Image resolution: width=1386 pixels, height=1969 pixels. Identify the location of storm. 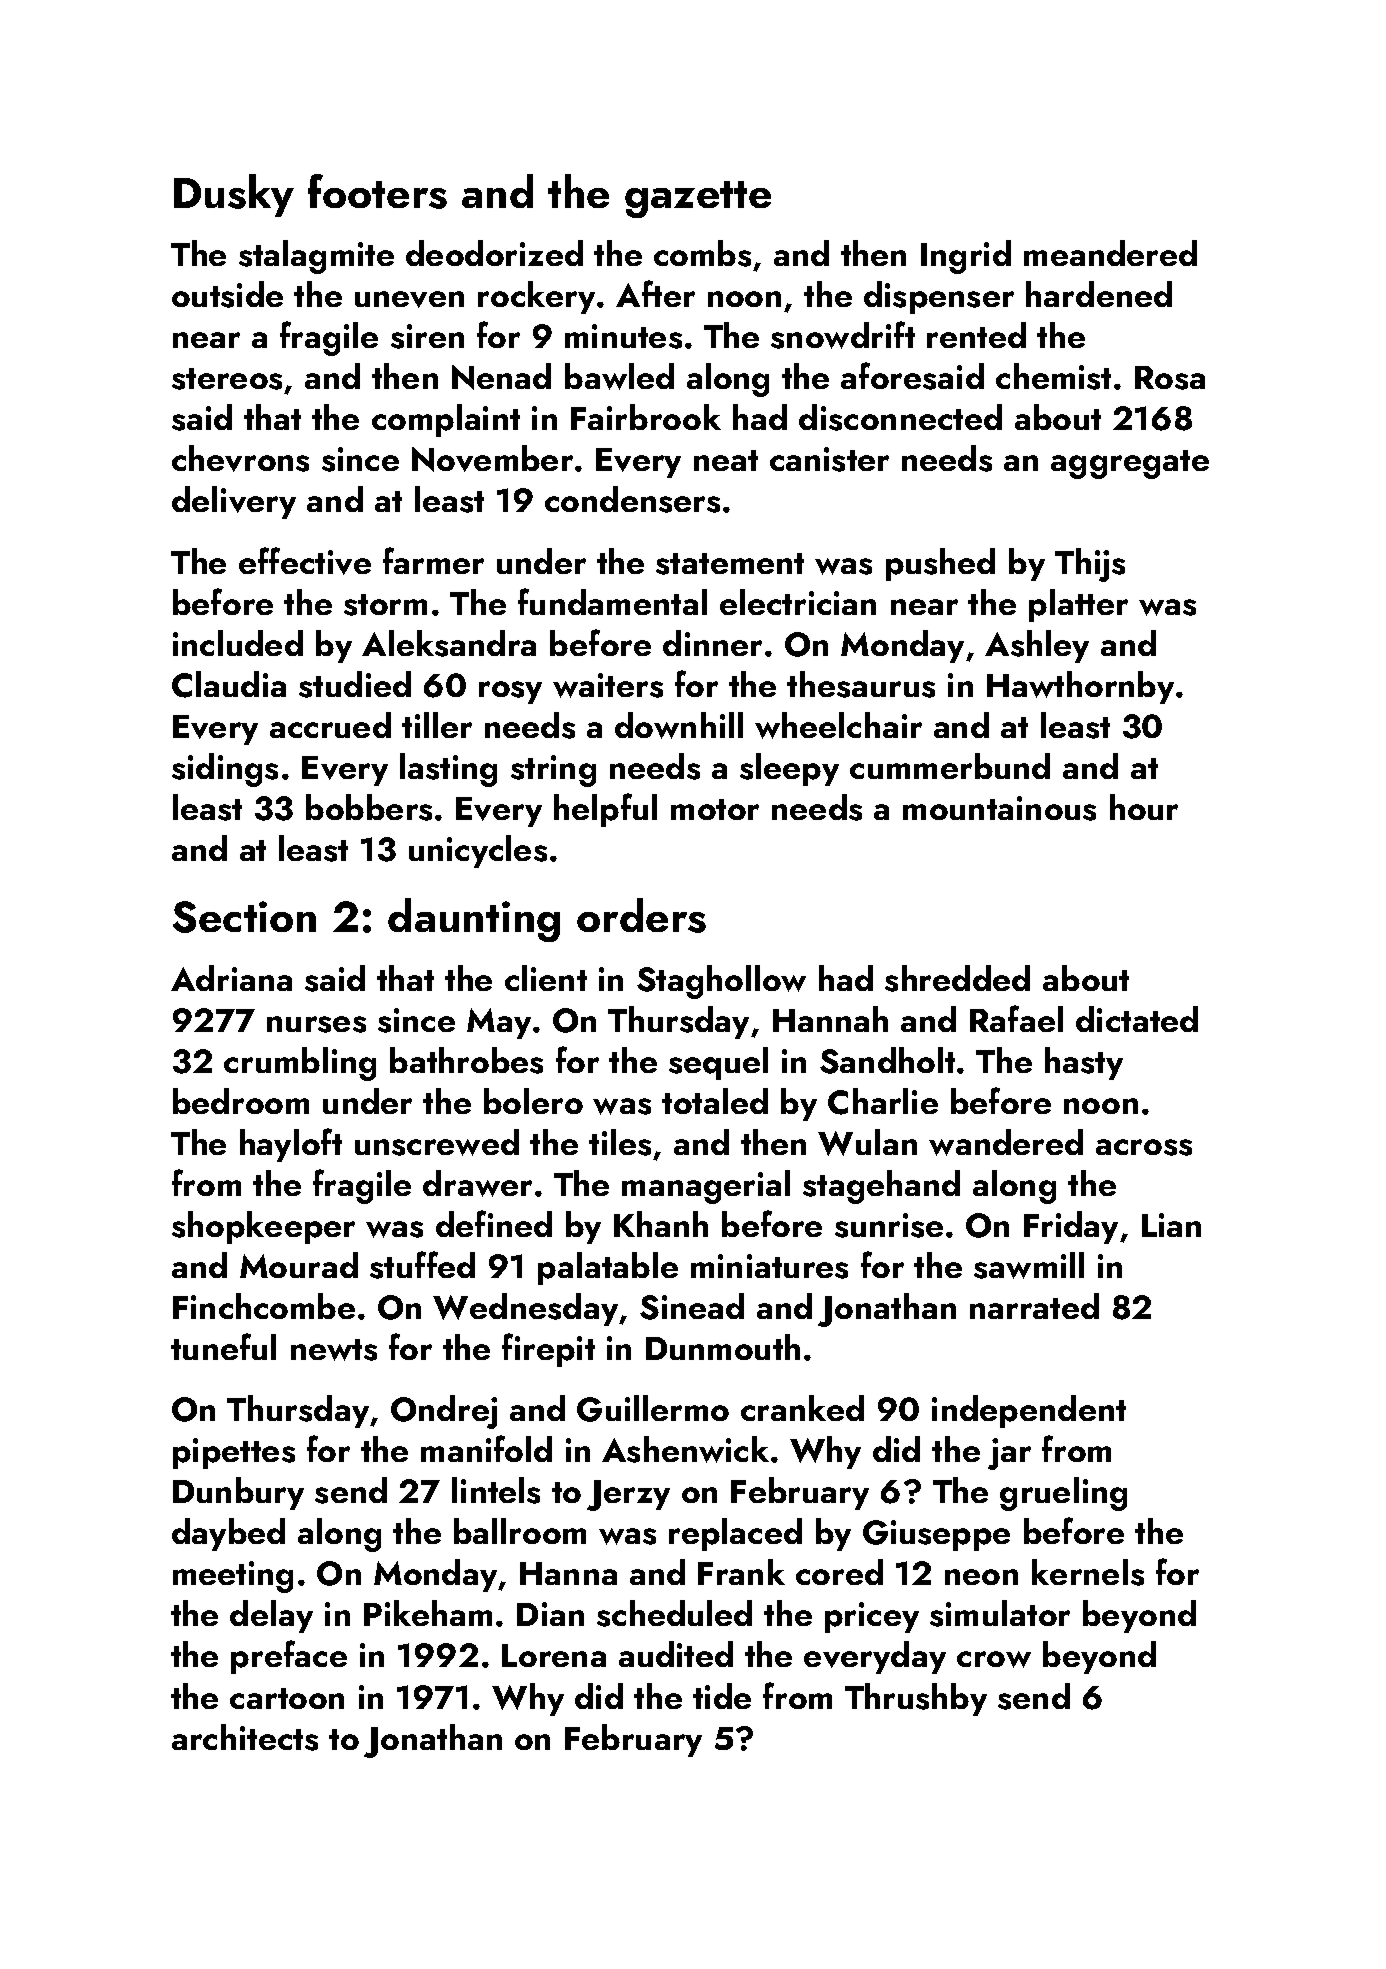
(385, 605).
